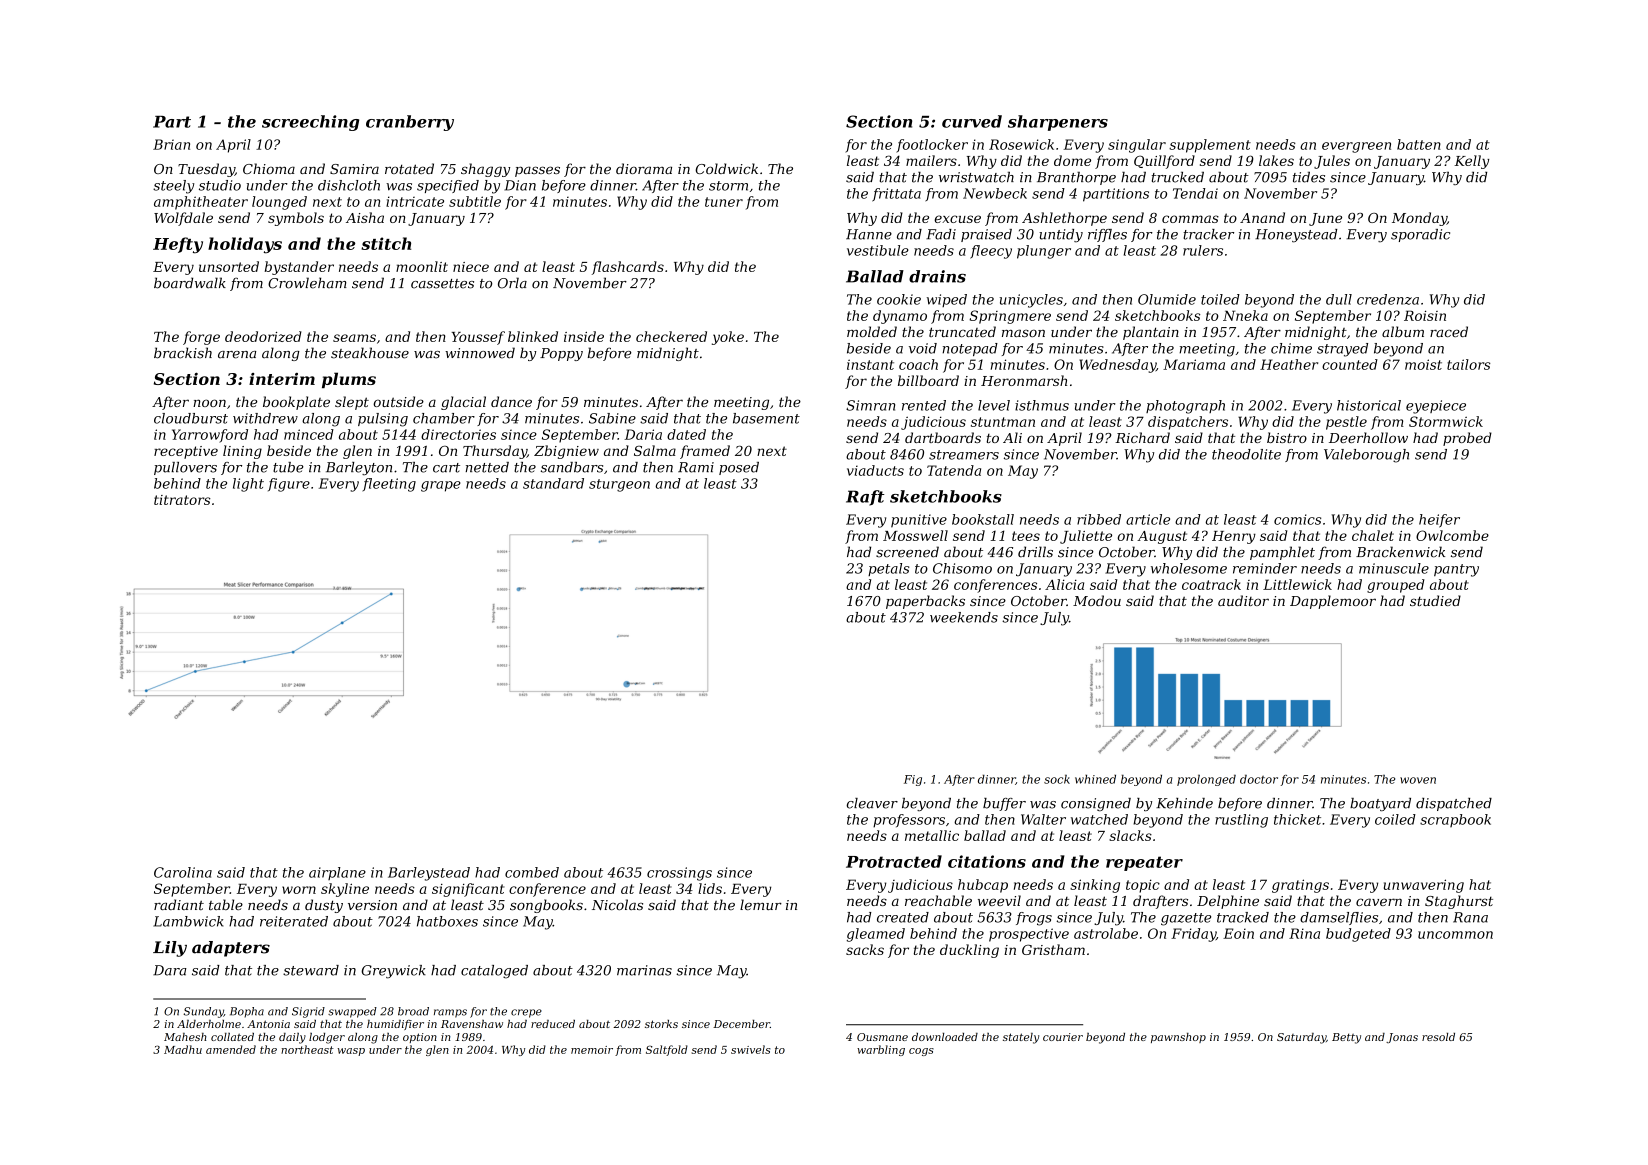 This screenshot has width=1648, height=1165. I want to click on wasp, so click(351, 1052).
